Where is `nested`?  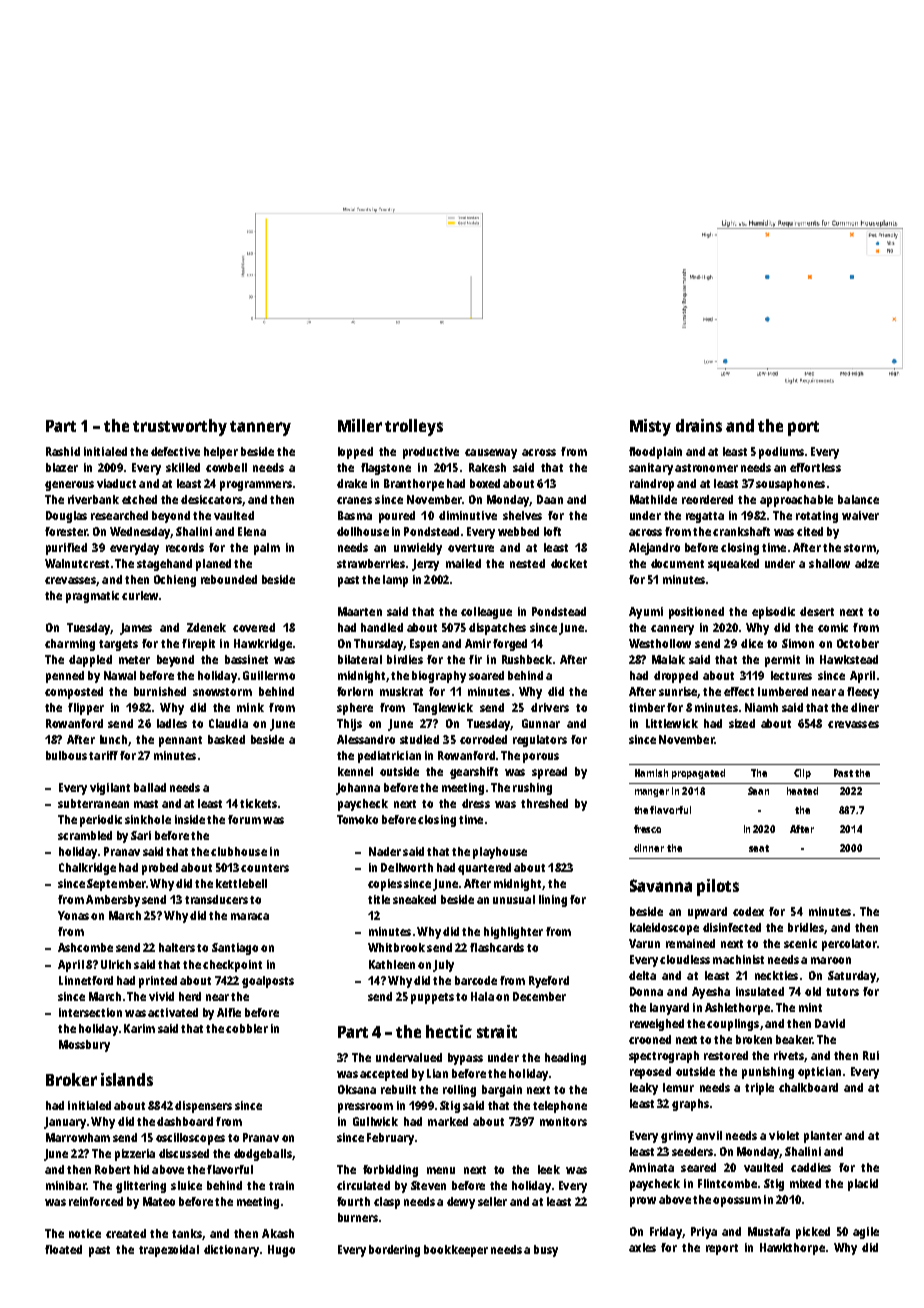 nested is located at coordinates (527, 563).
